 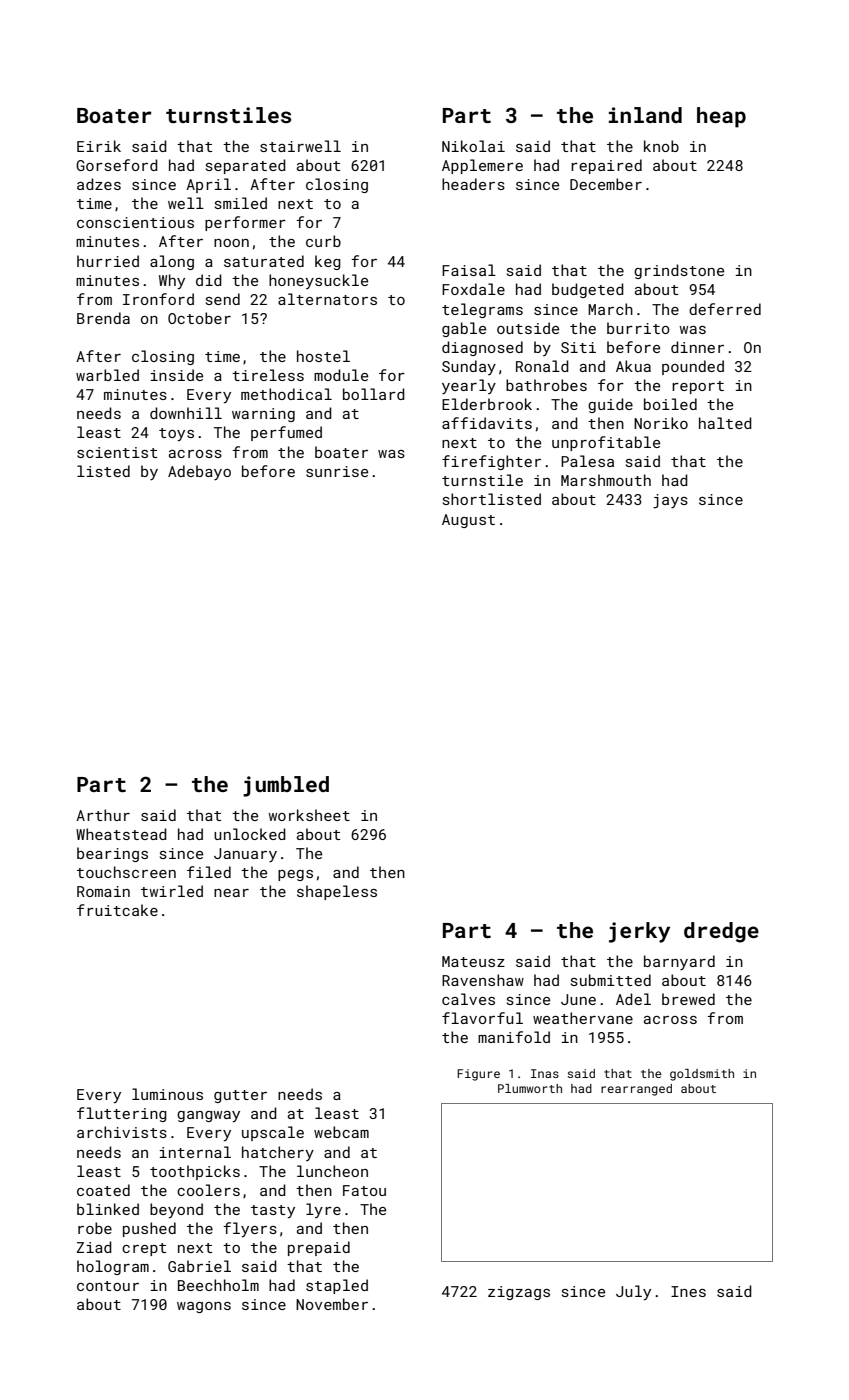 I want to click on inland, so click(x=645, y=115).
